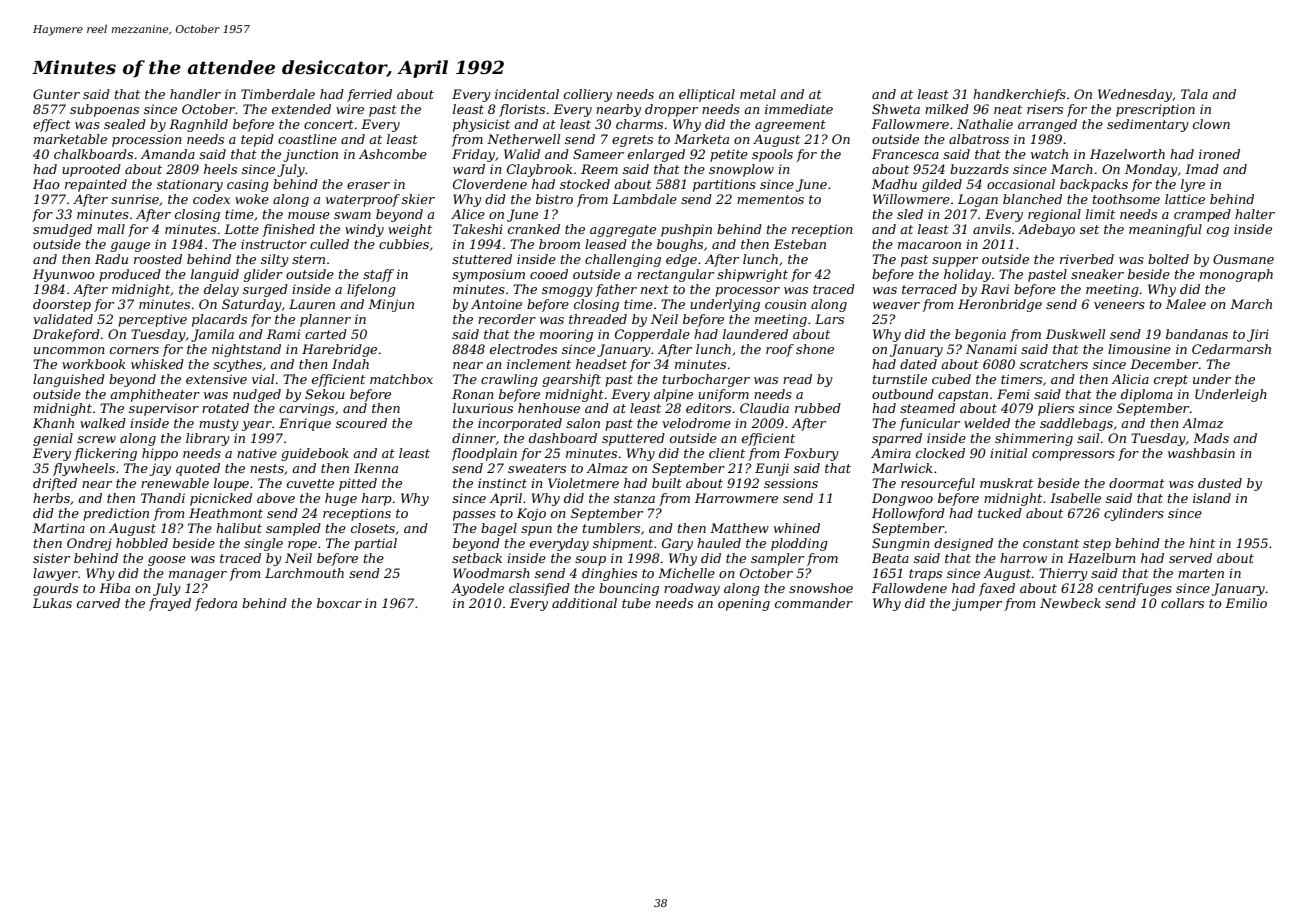  Describe the element at coordinates (686, 230) in the screenshot. I see `pushpin` at that location.
